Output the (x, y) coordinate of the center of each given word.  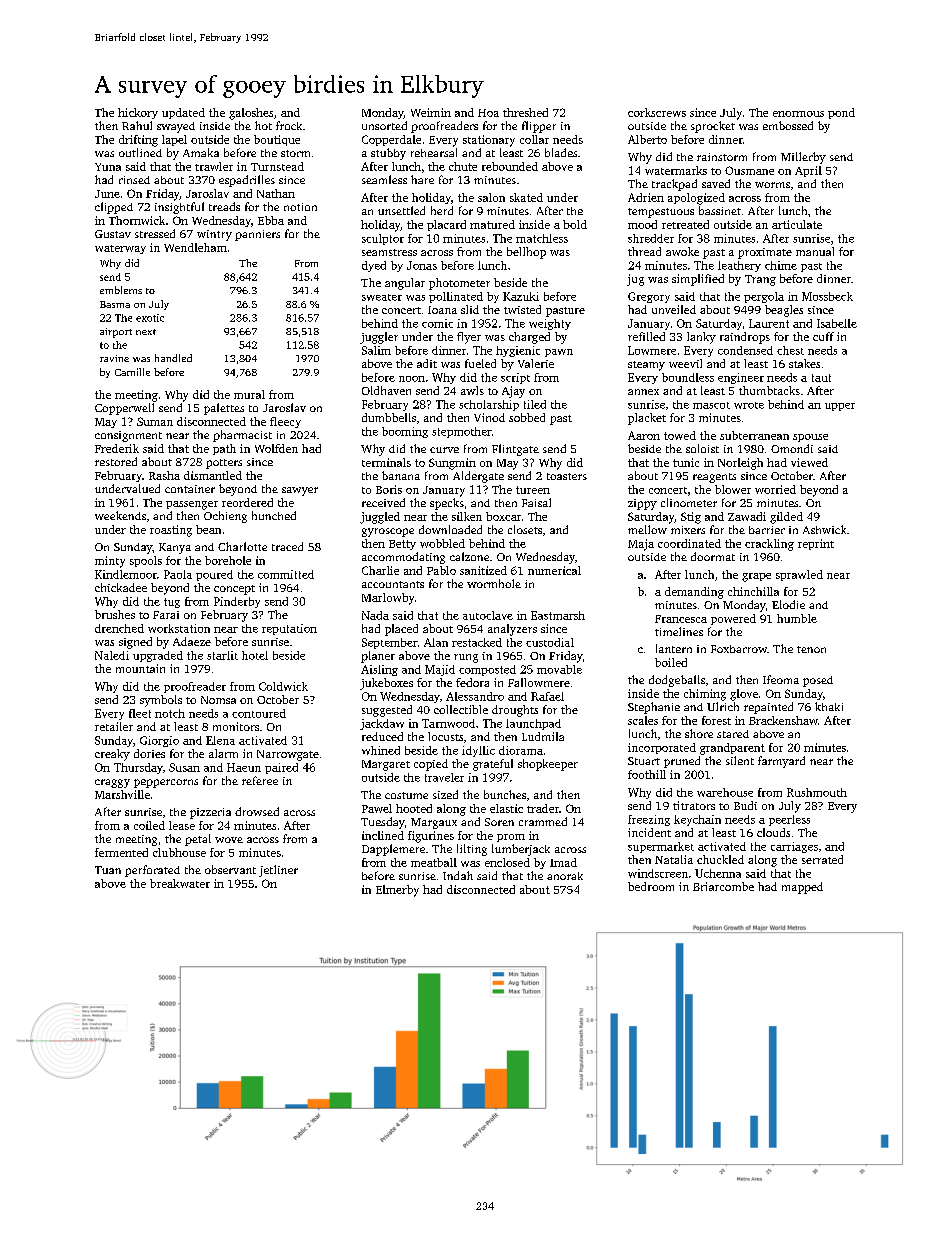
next (146, 332)
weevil (685, 363)
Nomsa (218, 700)
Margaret (386, 765)
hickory (138, 113)
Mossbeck (827, 296)
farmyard (781, 762)
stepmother (462, 432)
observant (230, 869)
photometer (459, 284)
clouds (773, 832)
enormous (798, 114)
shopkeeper (548, 765)
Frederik (117, 448)
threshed (525, 112)
